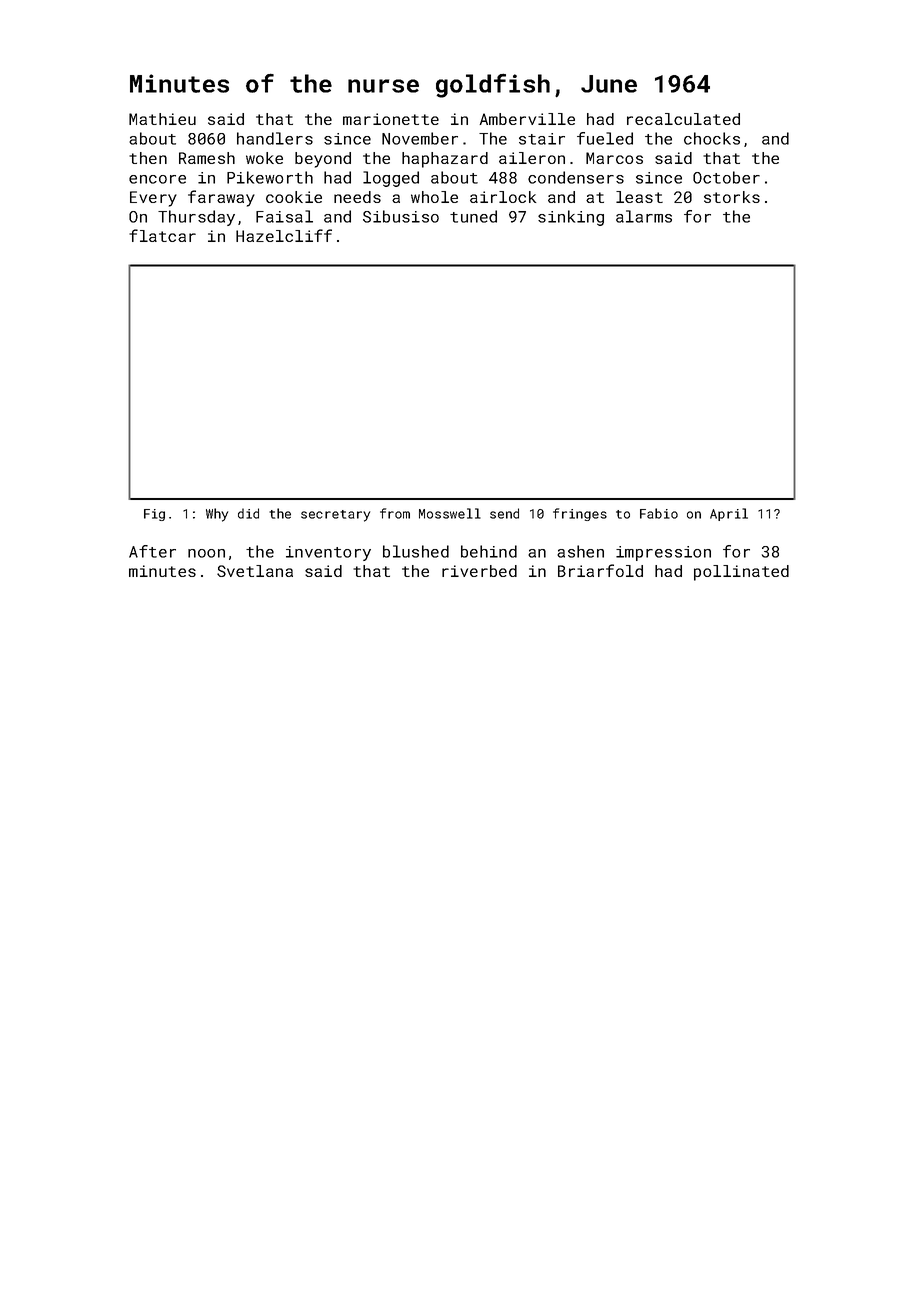 The width and height of the page is (924, 1314). I want to click on April, so click(729, 514).
